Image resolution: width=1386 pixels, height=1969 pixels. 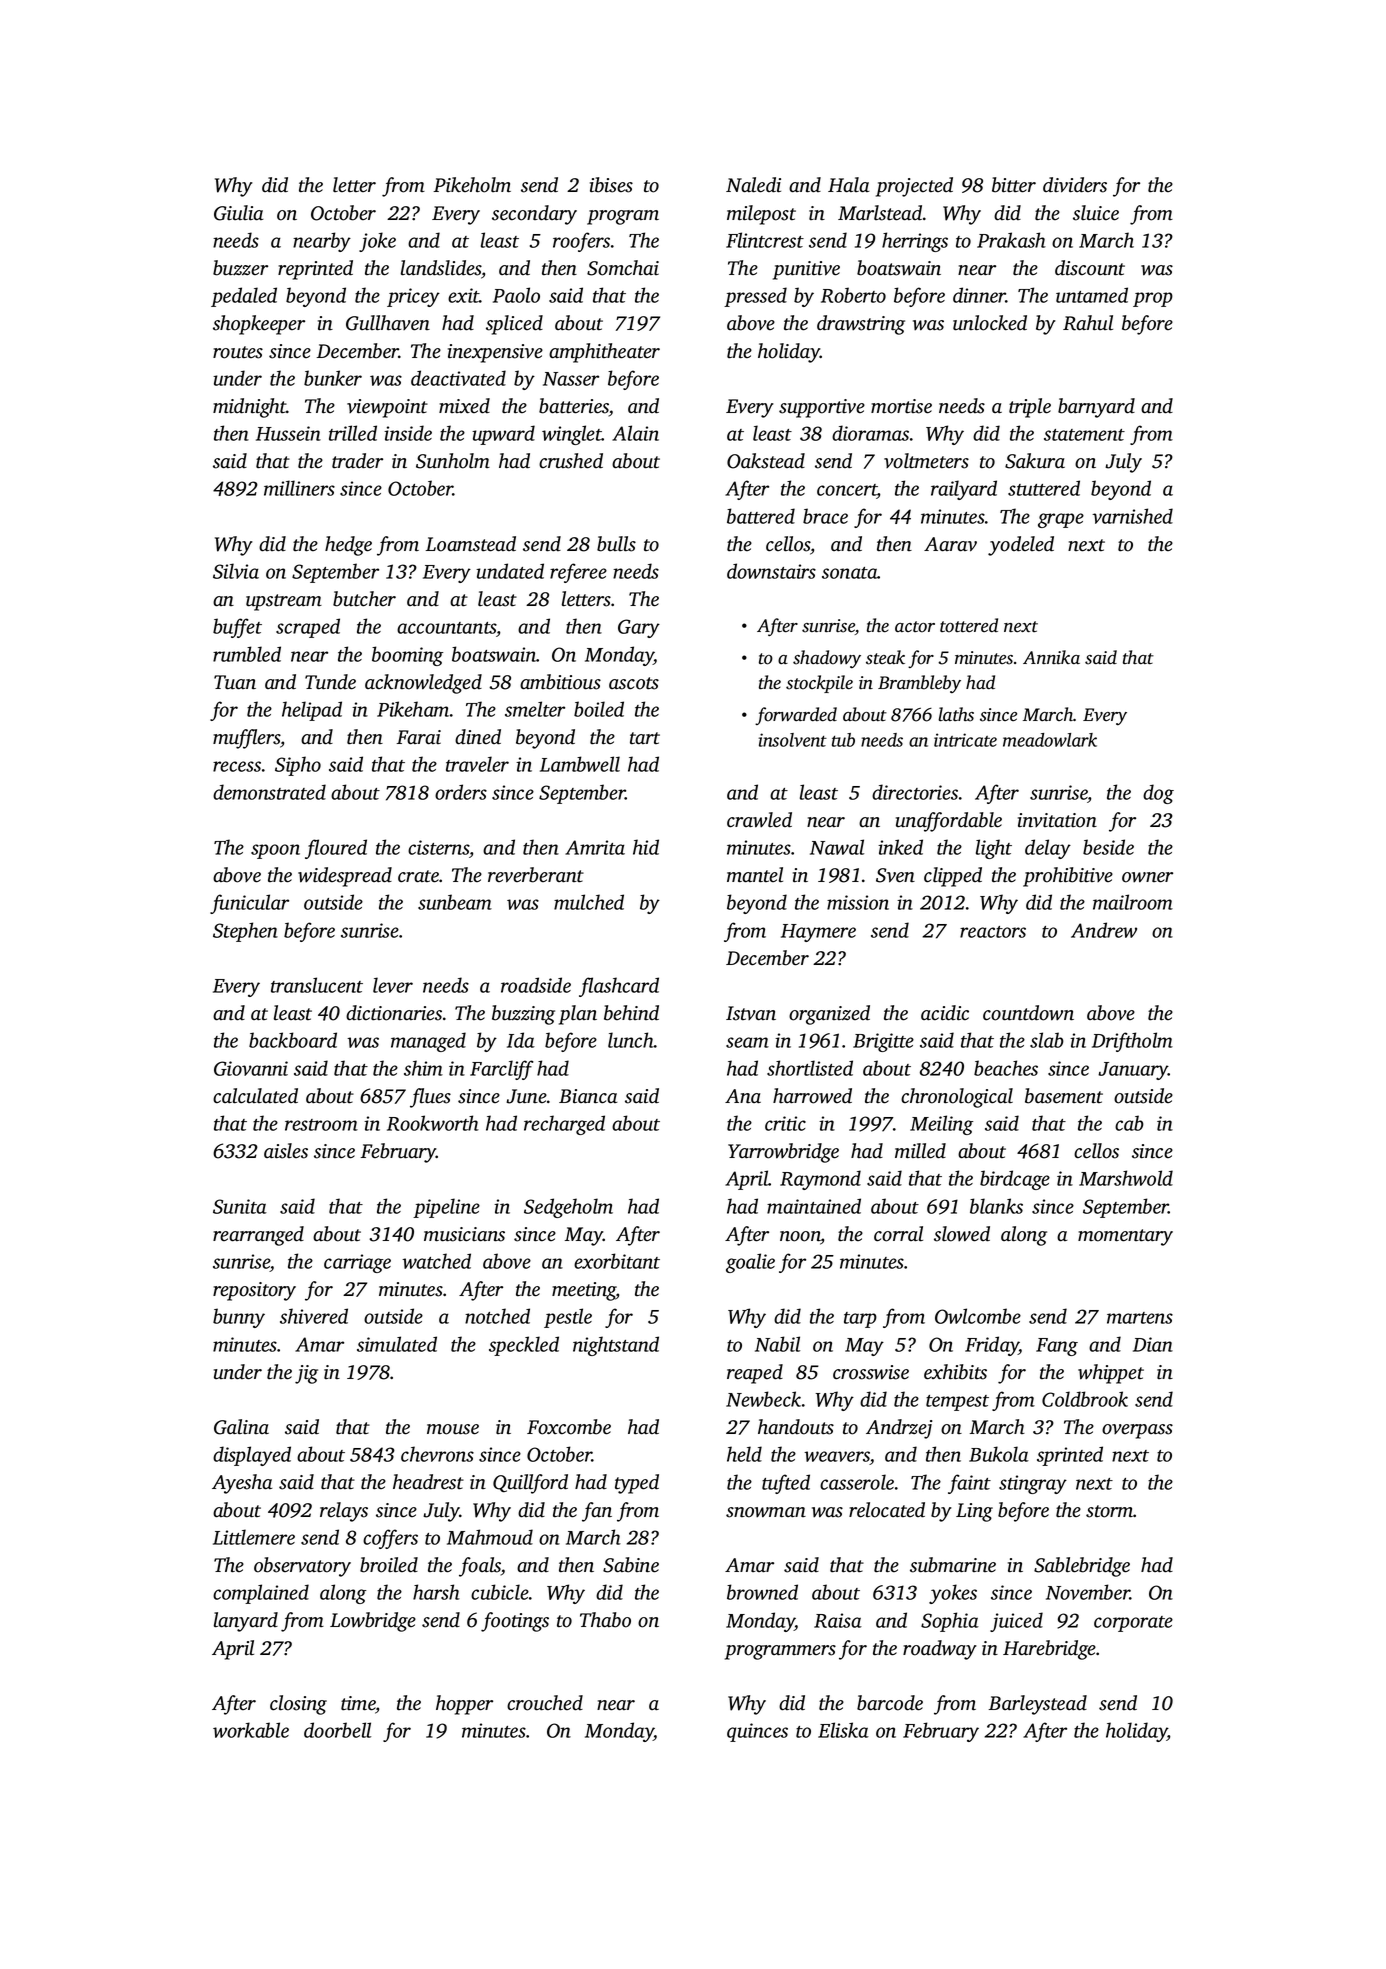 What do you see at coordinates (240, 1206) in the screenshot?
I see `Sunita` at bounding box center [240, 1206].
